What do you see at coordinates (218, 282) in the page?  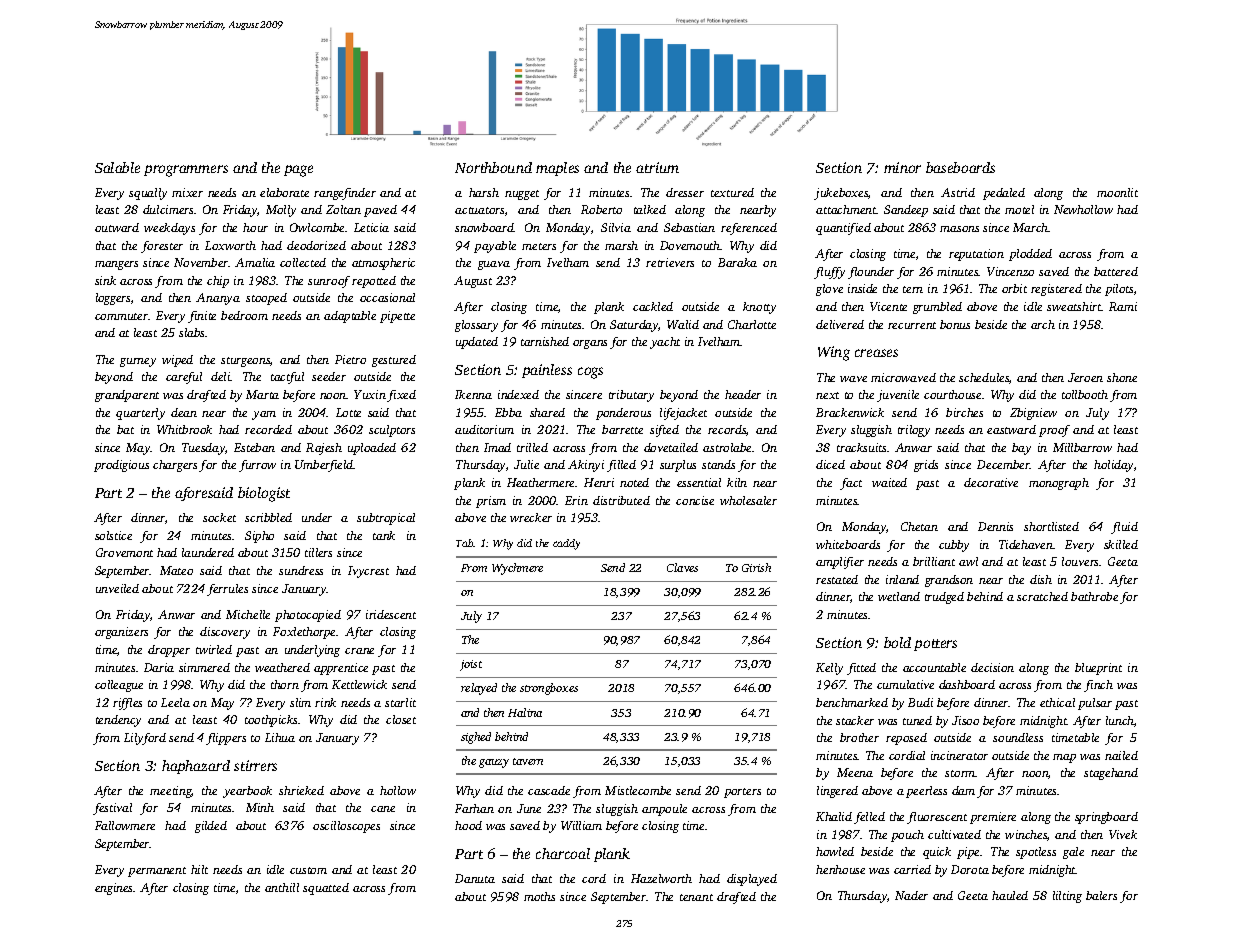 I see `chip` at bounding box center [218, 282].
